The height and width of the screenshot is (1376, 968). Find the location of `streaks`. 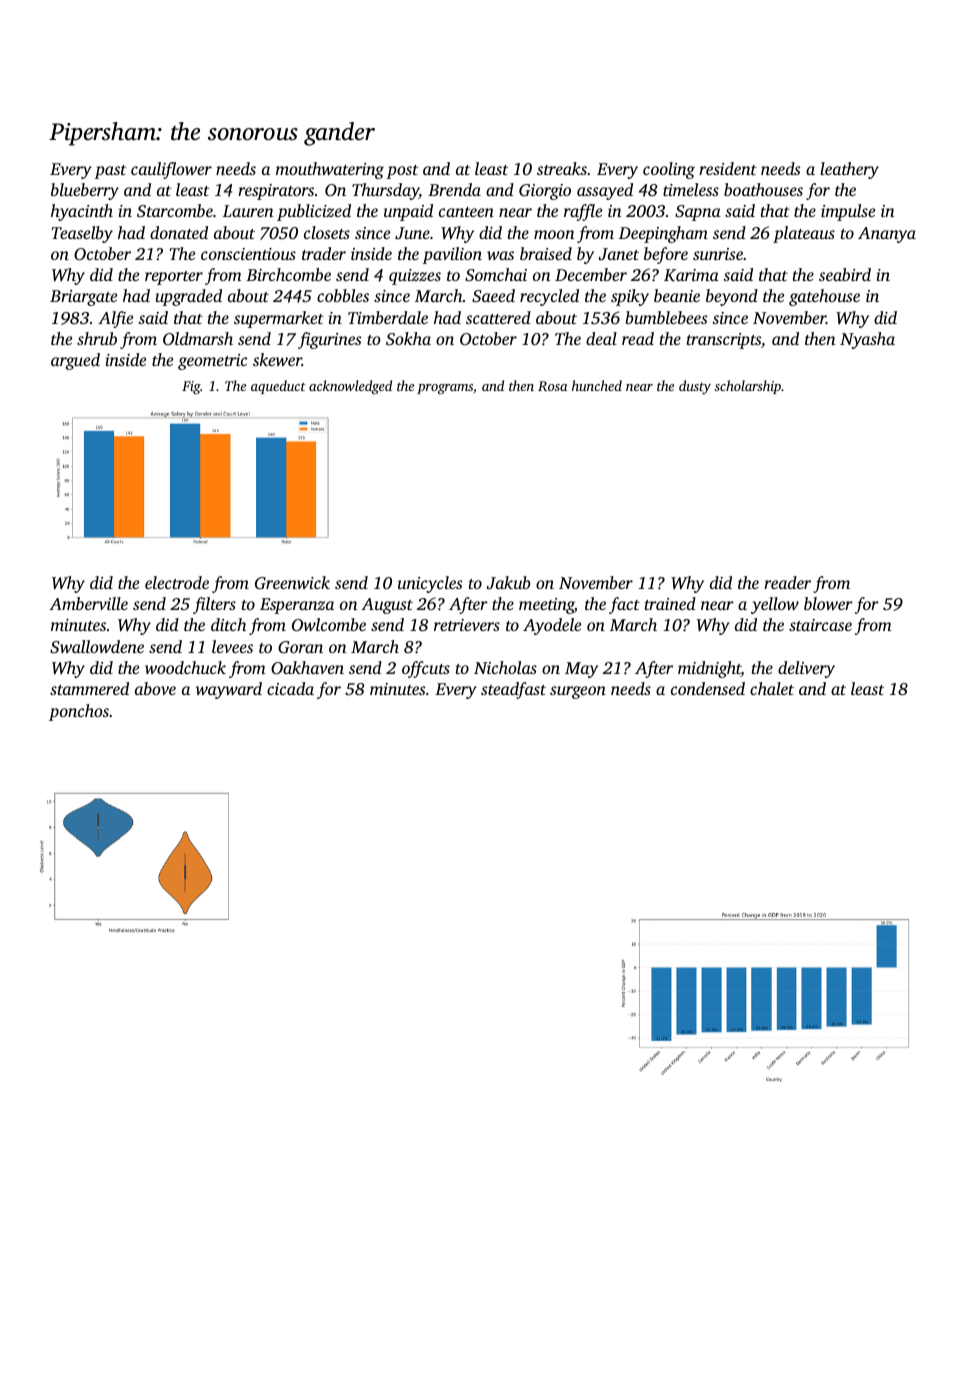

streaks is located at coordinates (562, 168).
